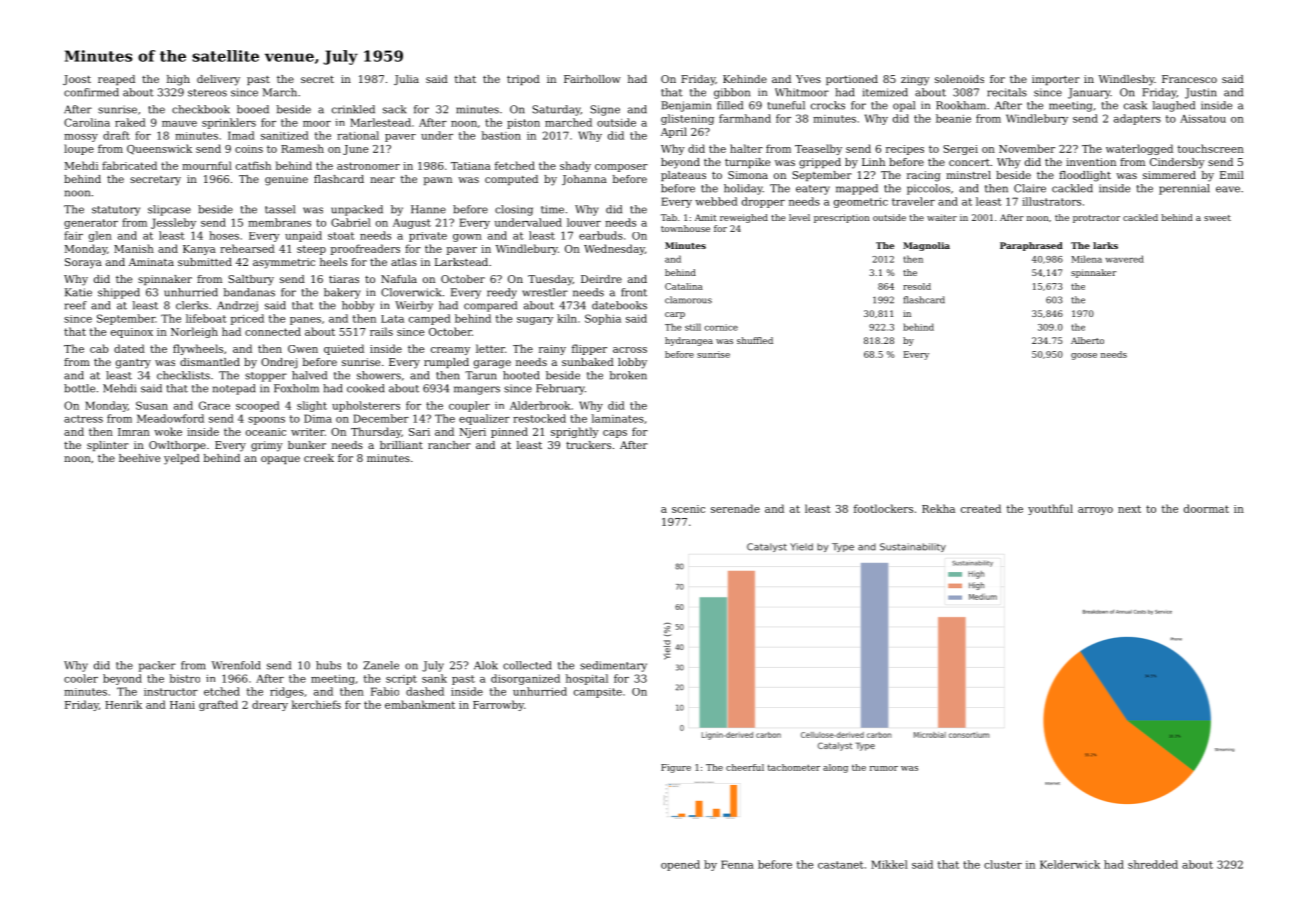  What do you see at coordinates (129, 165) in the document?
I see `fabricated` at bounding box center [129, 165].
